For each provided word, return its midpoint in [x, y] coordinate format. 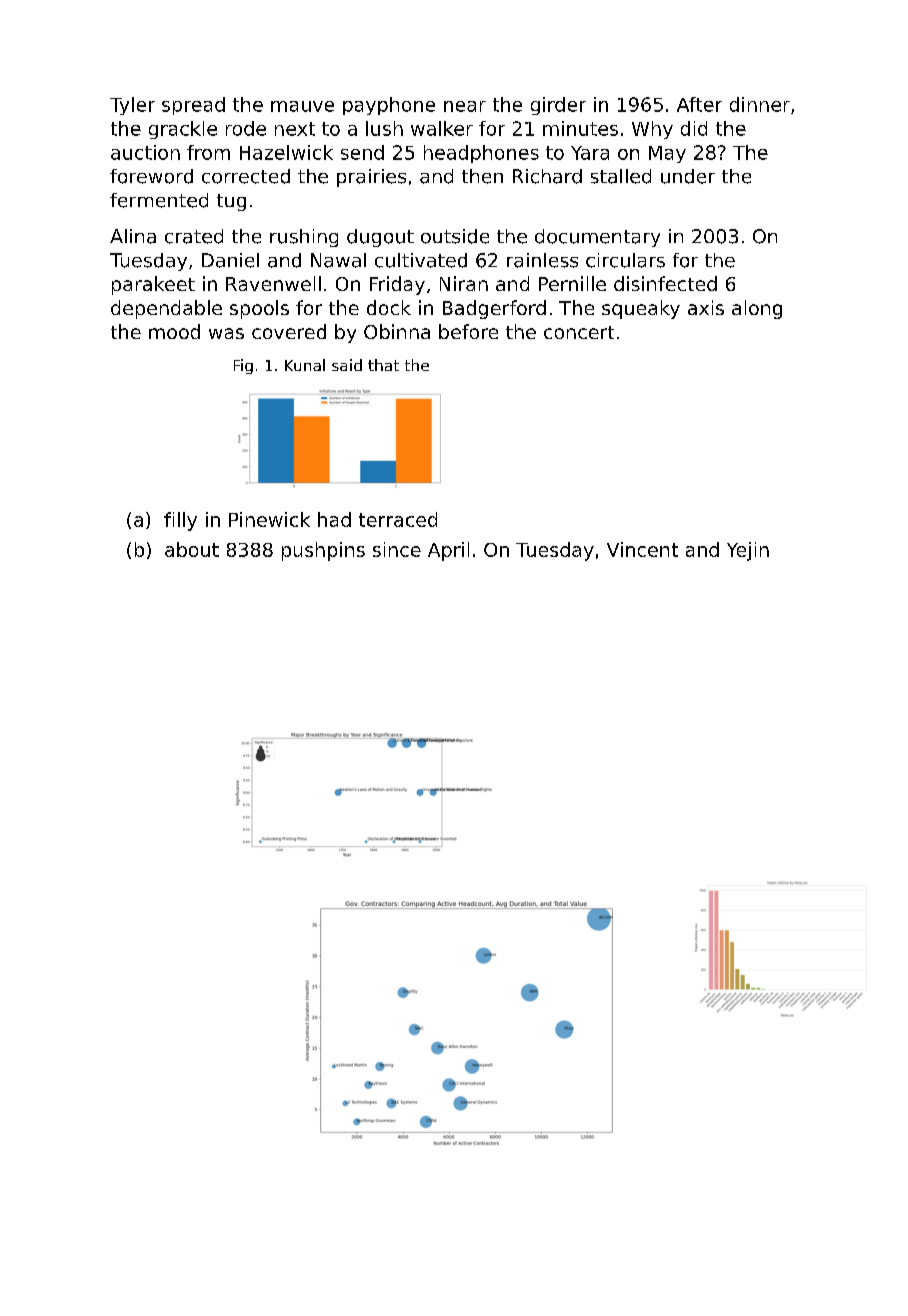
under [688, 176]
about [192, 549]
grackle [183, 130]
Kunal [305, 365]
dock [389, 307]
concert [579, 332]
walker [442, 128]
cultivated [421, 260]
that [383, 365]
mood [174, 331]
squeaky [641, 309]
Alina [133, 236]
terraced [398, 519]
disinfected [665, 283]
